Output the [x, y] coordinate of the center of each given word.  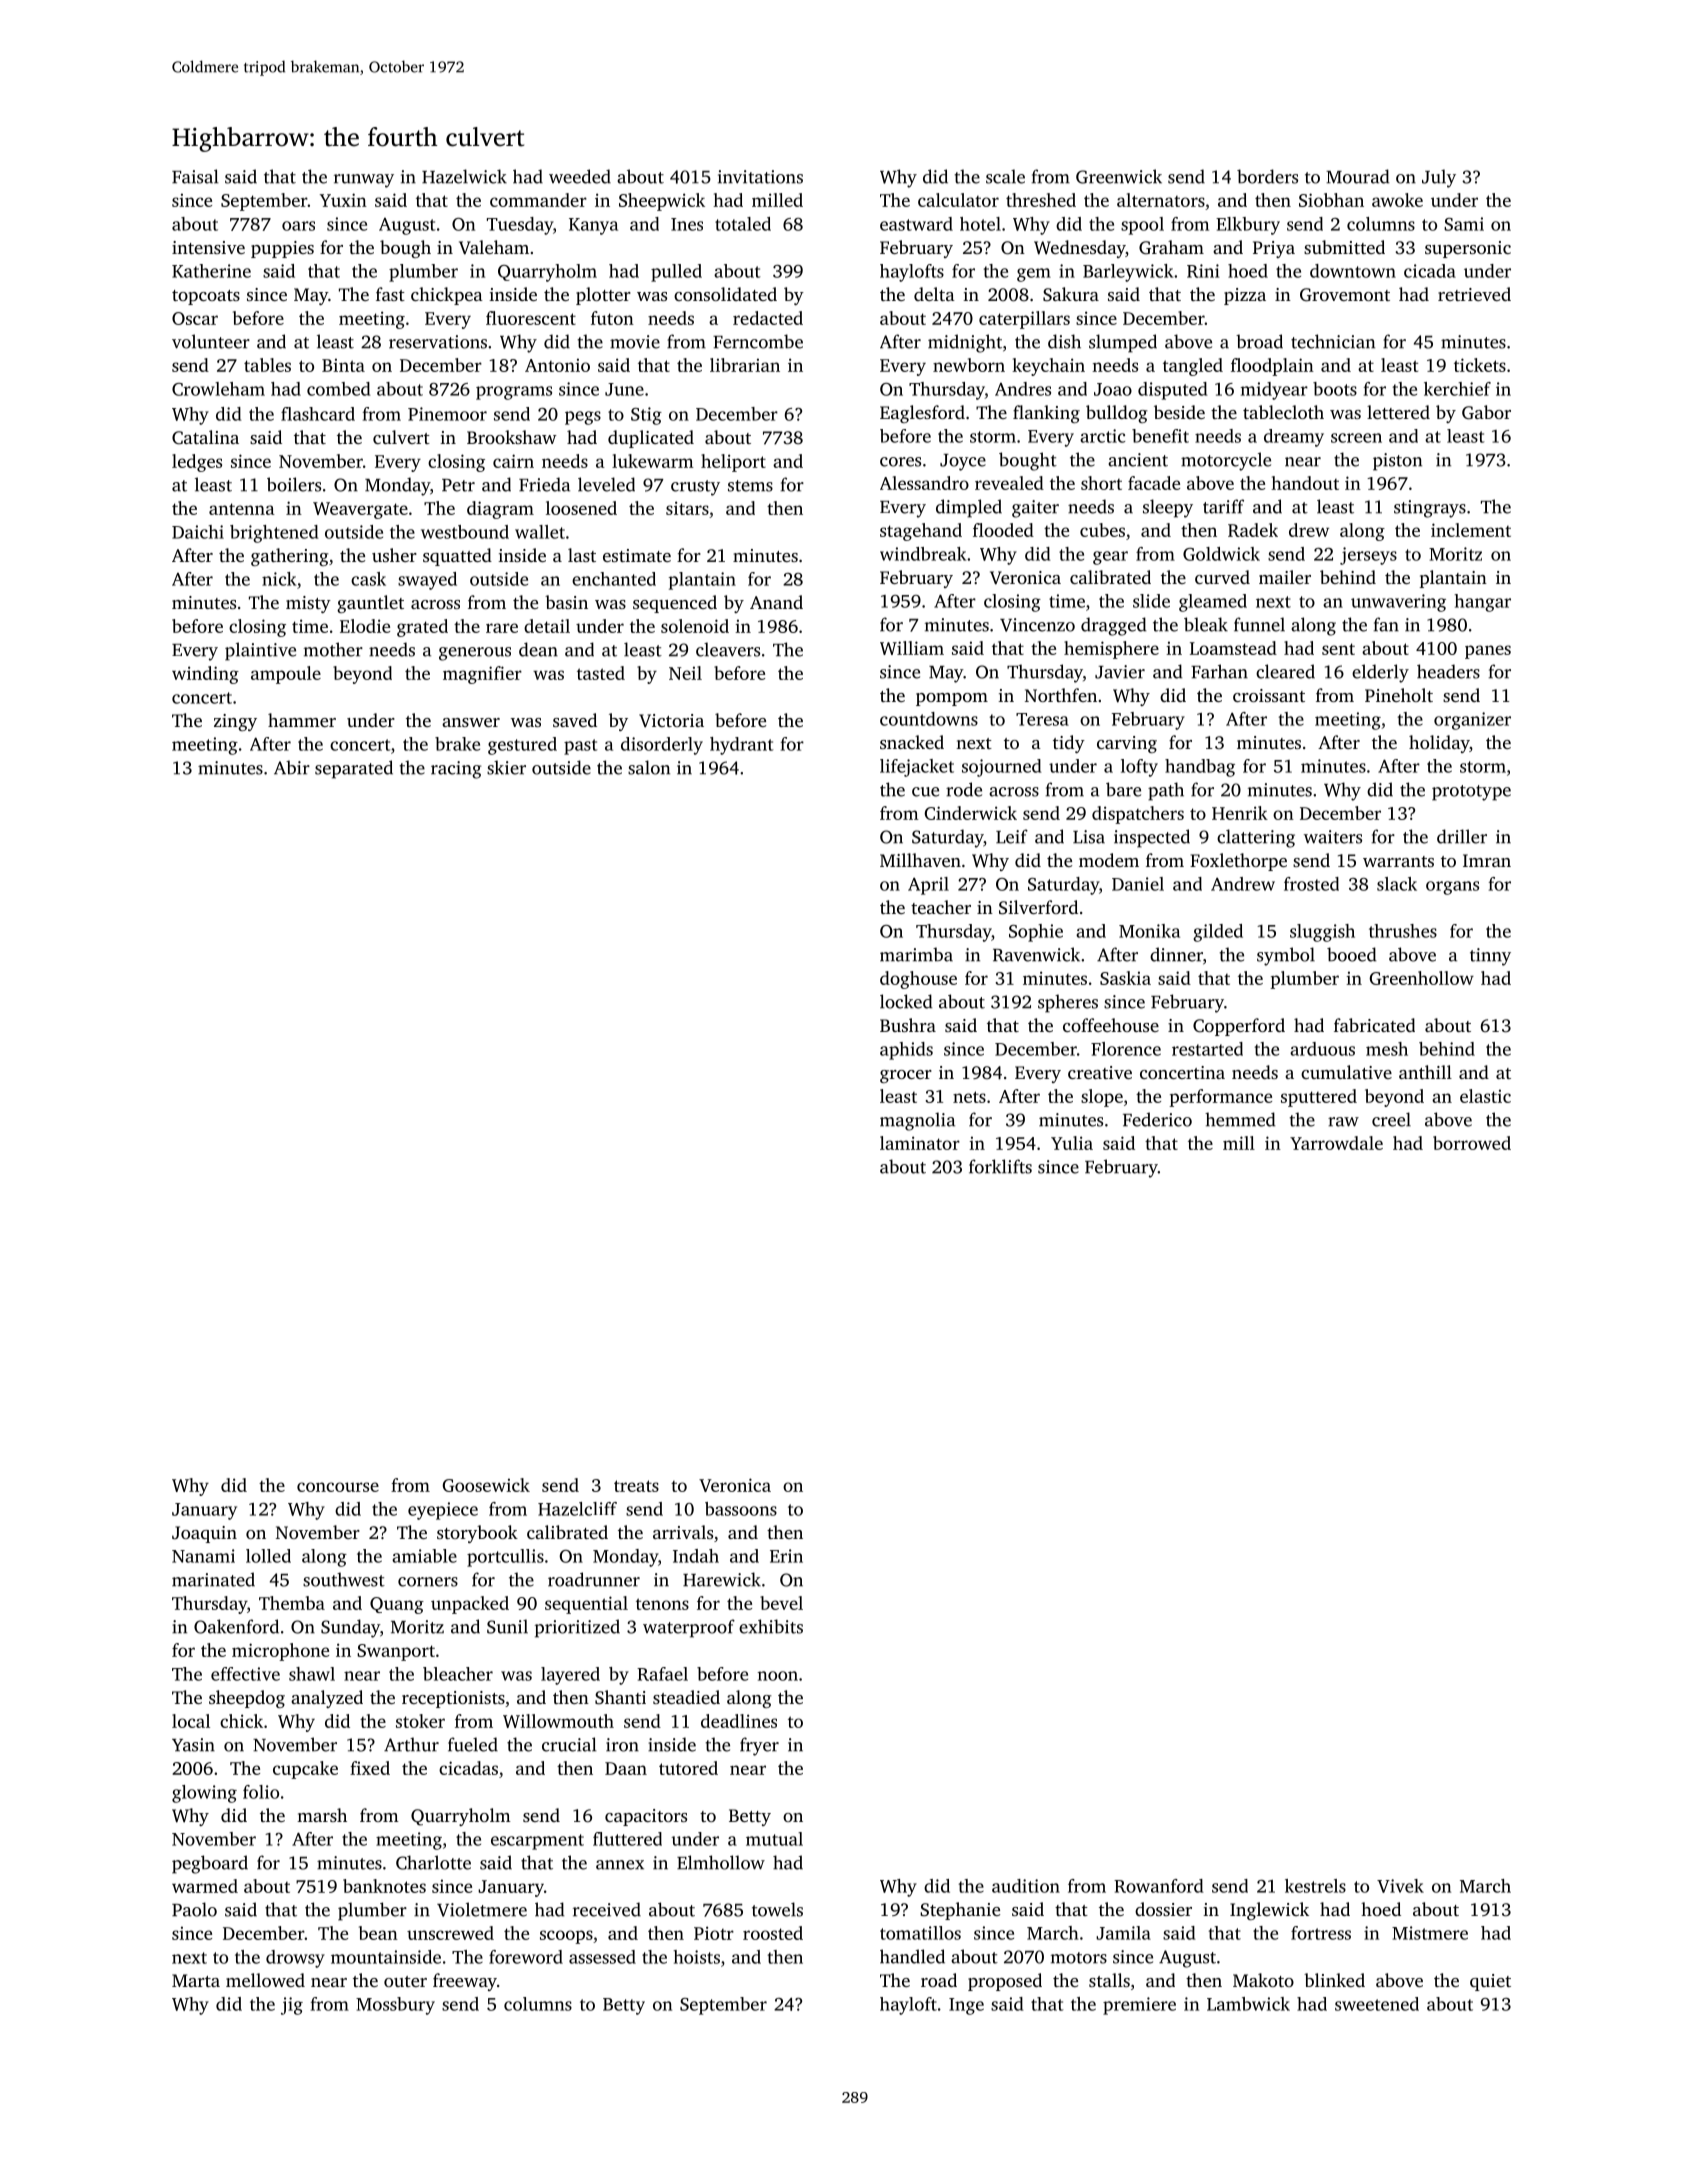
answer [471, 722]
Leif [1012, 836]
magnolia [917, 1121]
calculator [958, 200]
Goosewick [486, 1485]
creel [1391, 1119]
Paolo [194, 1909]
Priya [1274, 249]
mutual [774, 1839]
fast [390, 294]
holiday [1439, 744]
